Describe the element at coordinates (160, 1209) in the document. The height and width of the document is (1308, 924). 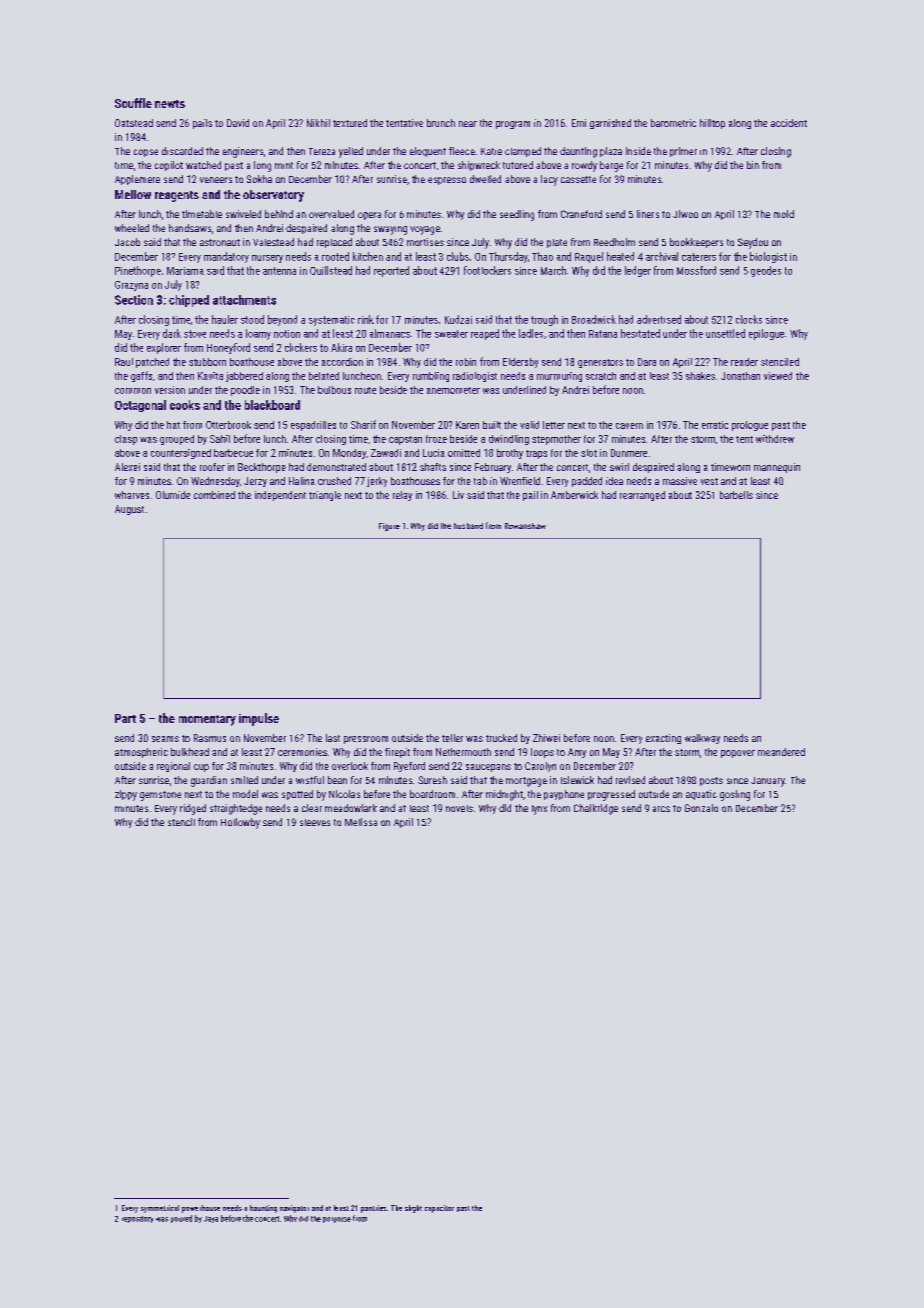
I see `symmetrical` at that location.
